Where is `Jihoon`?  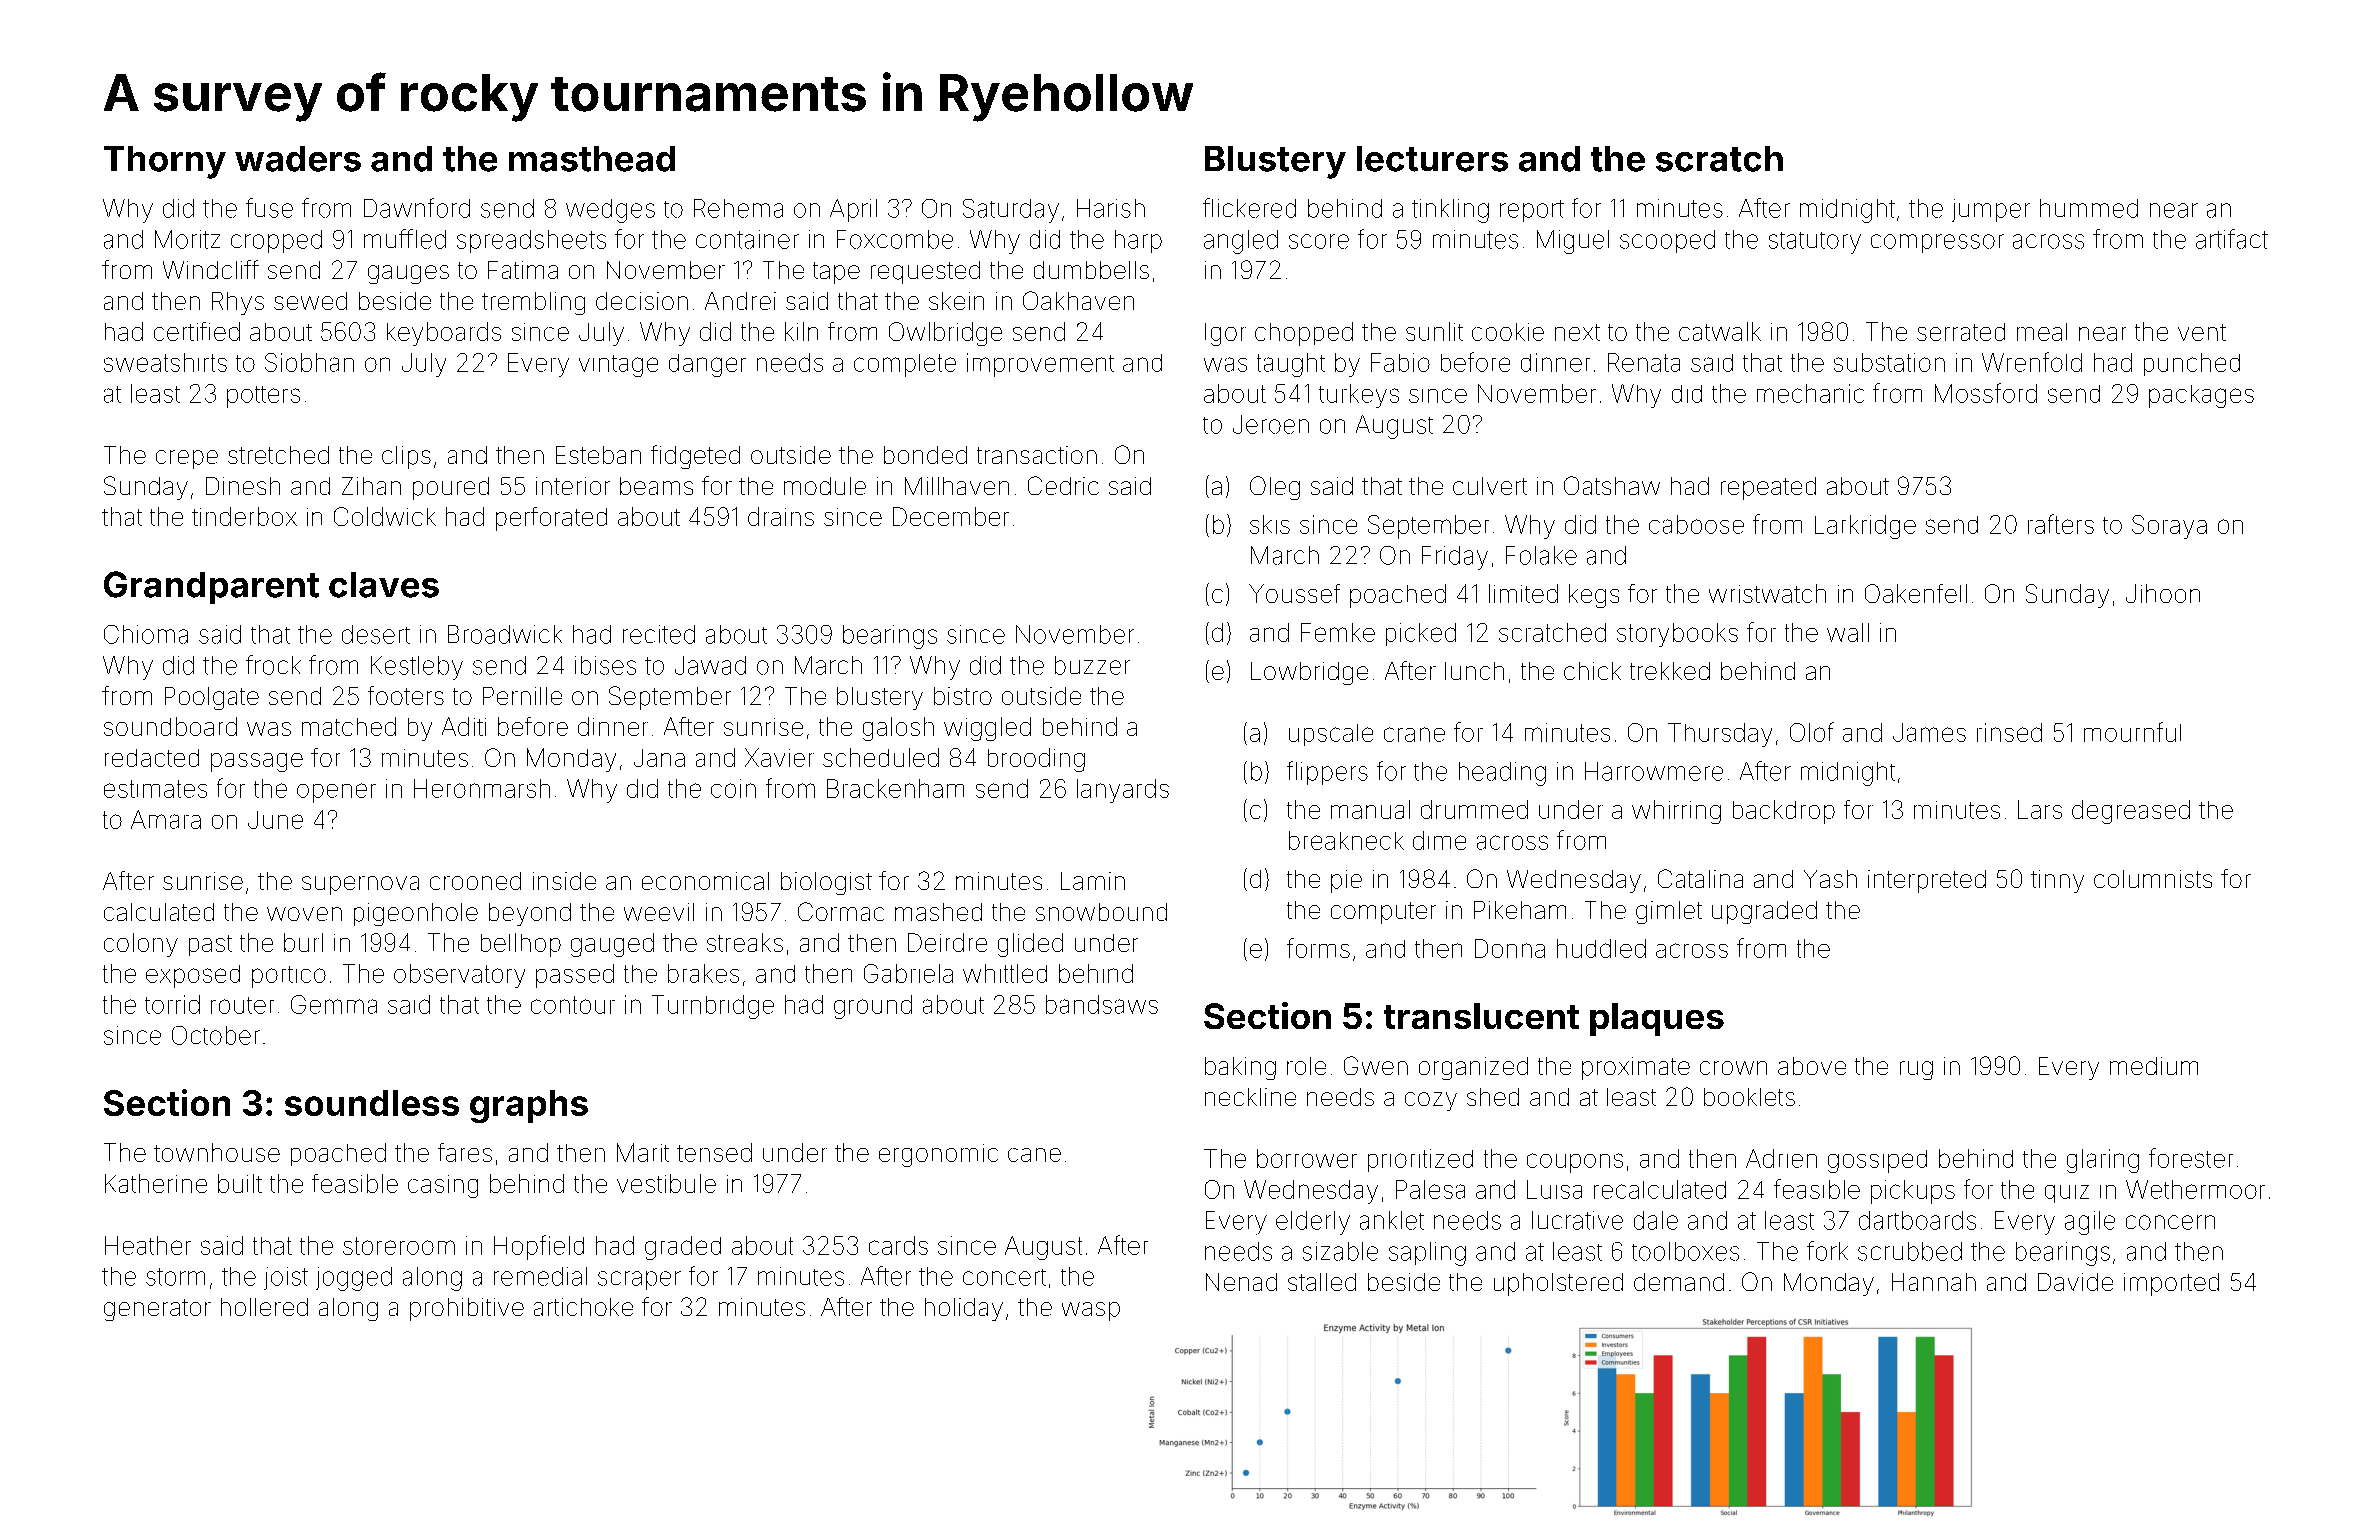
Jihoon is located at coordinates (2163, 593).
